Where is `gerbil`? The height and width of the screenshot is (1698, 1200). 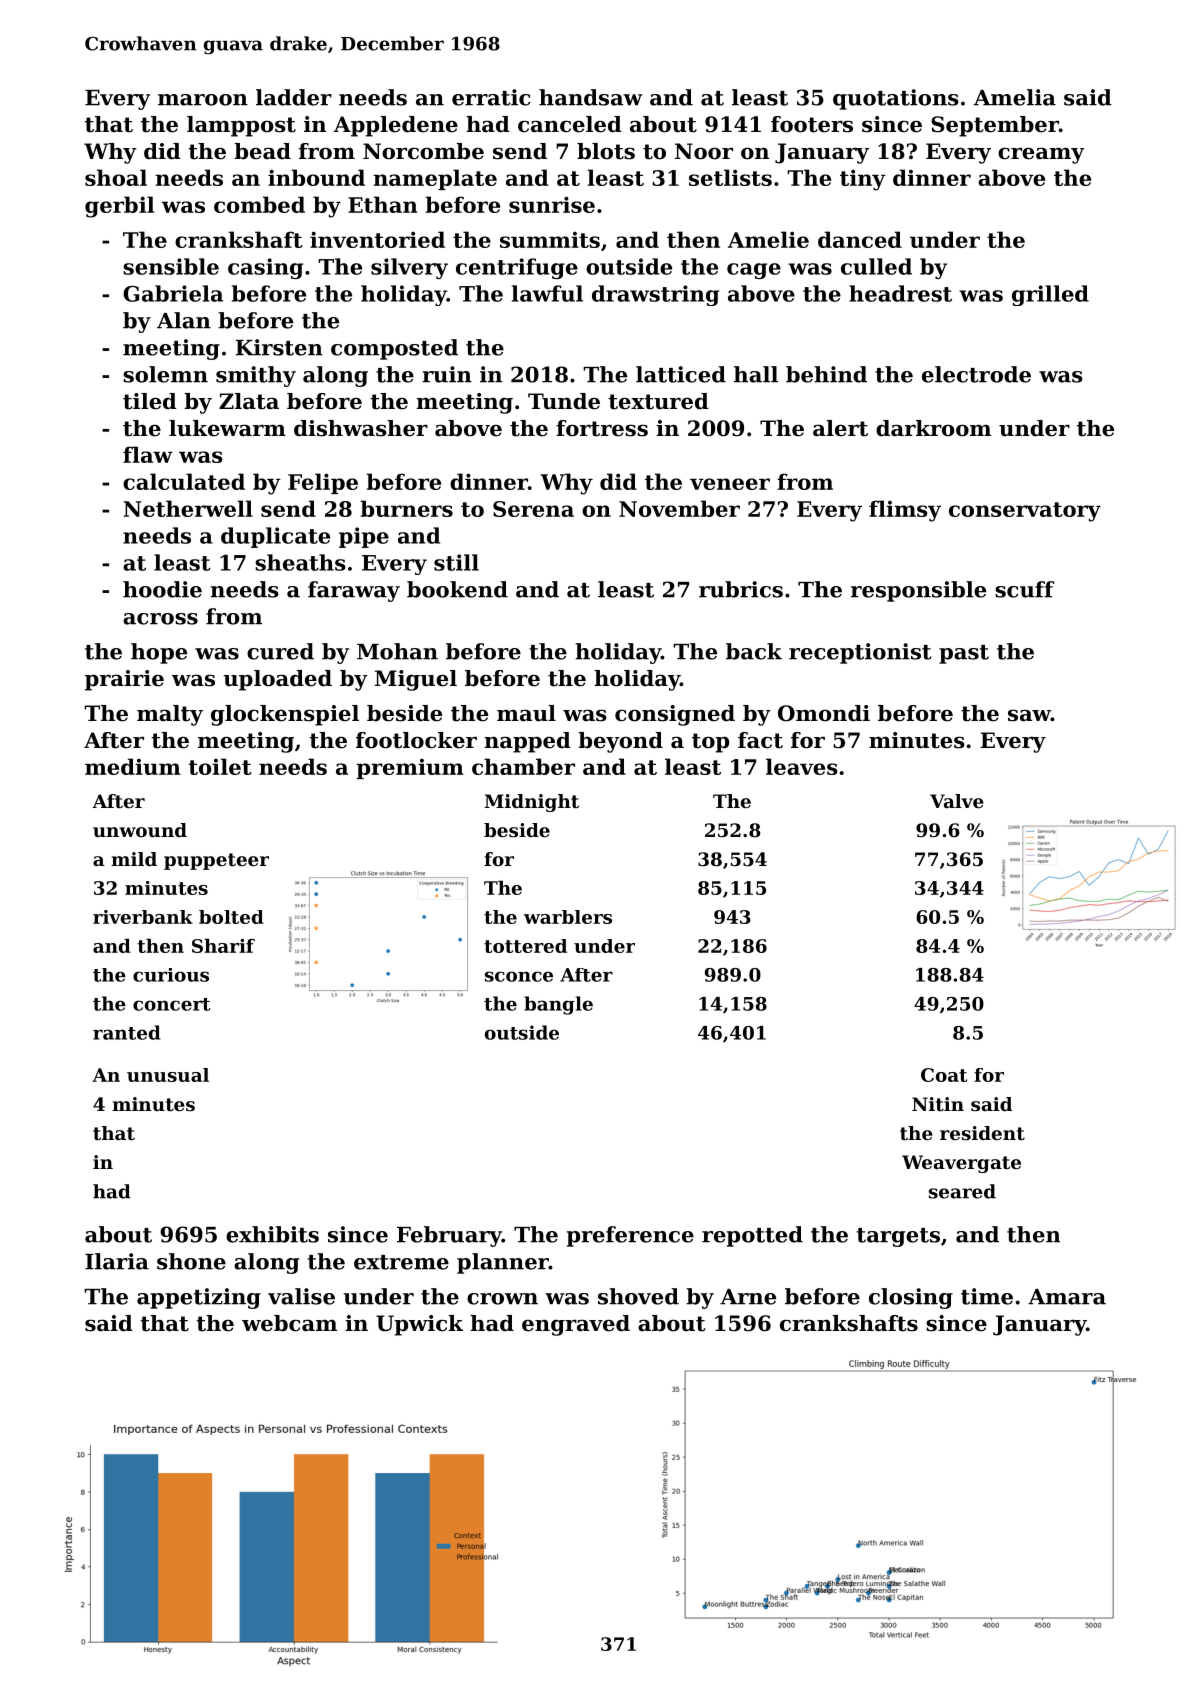
gerbil is located at coordinates (119, 207).
